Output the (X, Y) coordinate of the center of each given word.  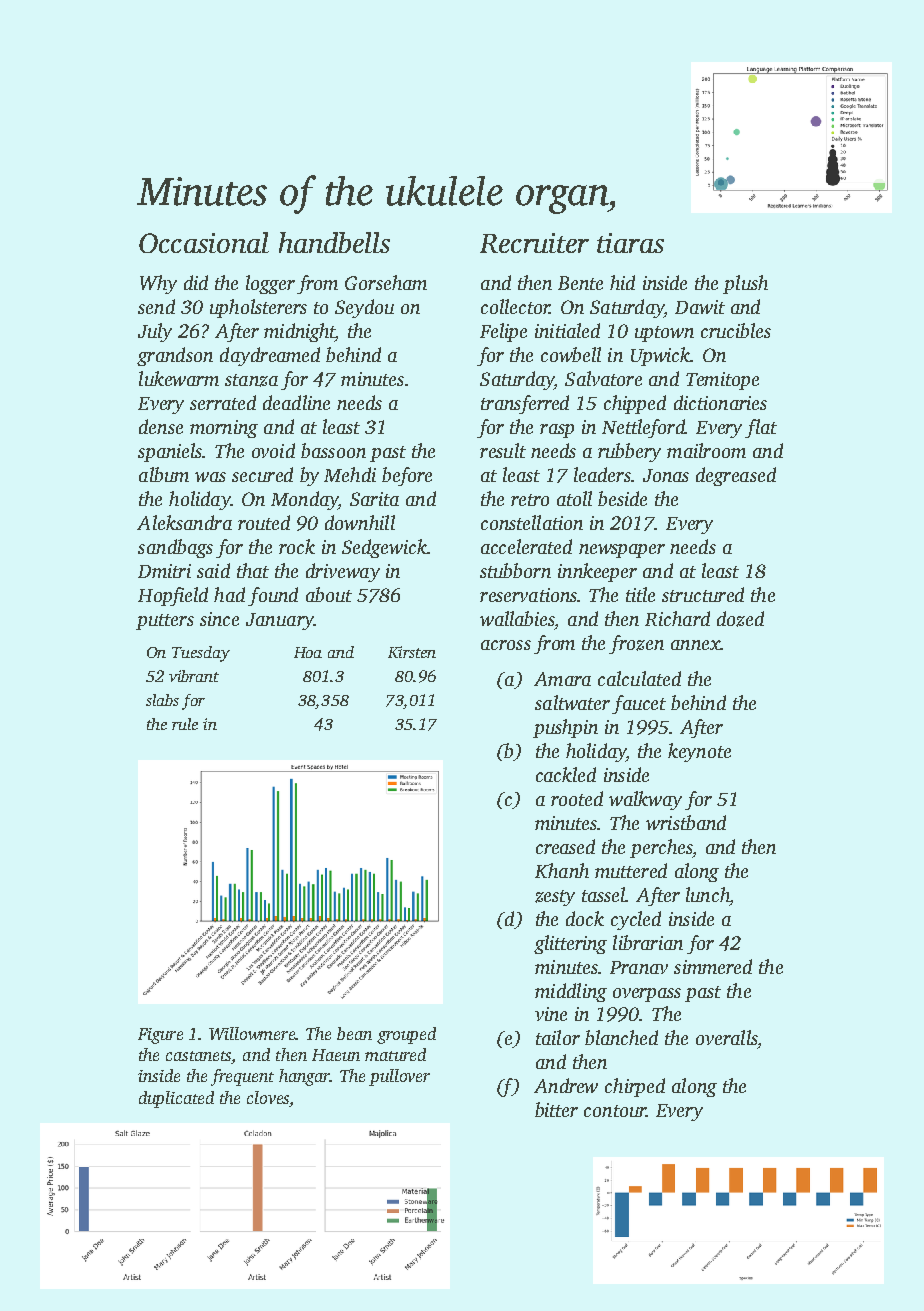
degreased (736, 476)
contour (615, 1111)
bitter (556, 1109)
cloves (268, 1097)
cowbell (571, 354)
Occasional (204, 242)
